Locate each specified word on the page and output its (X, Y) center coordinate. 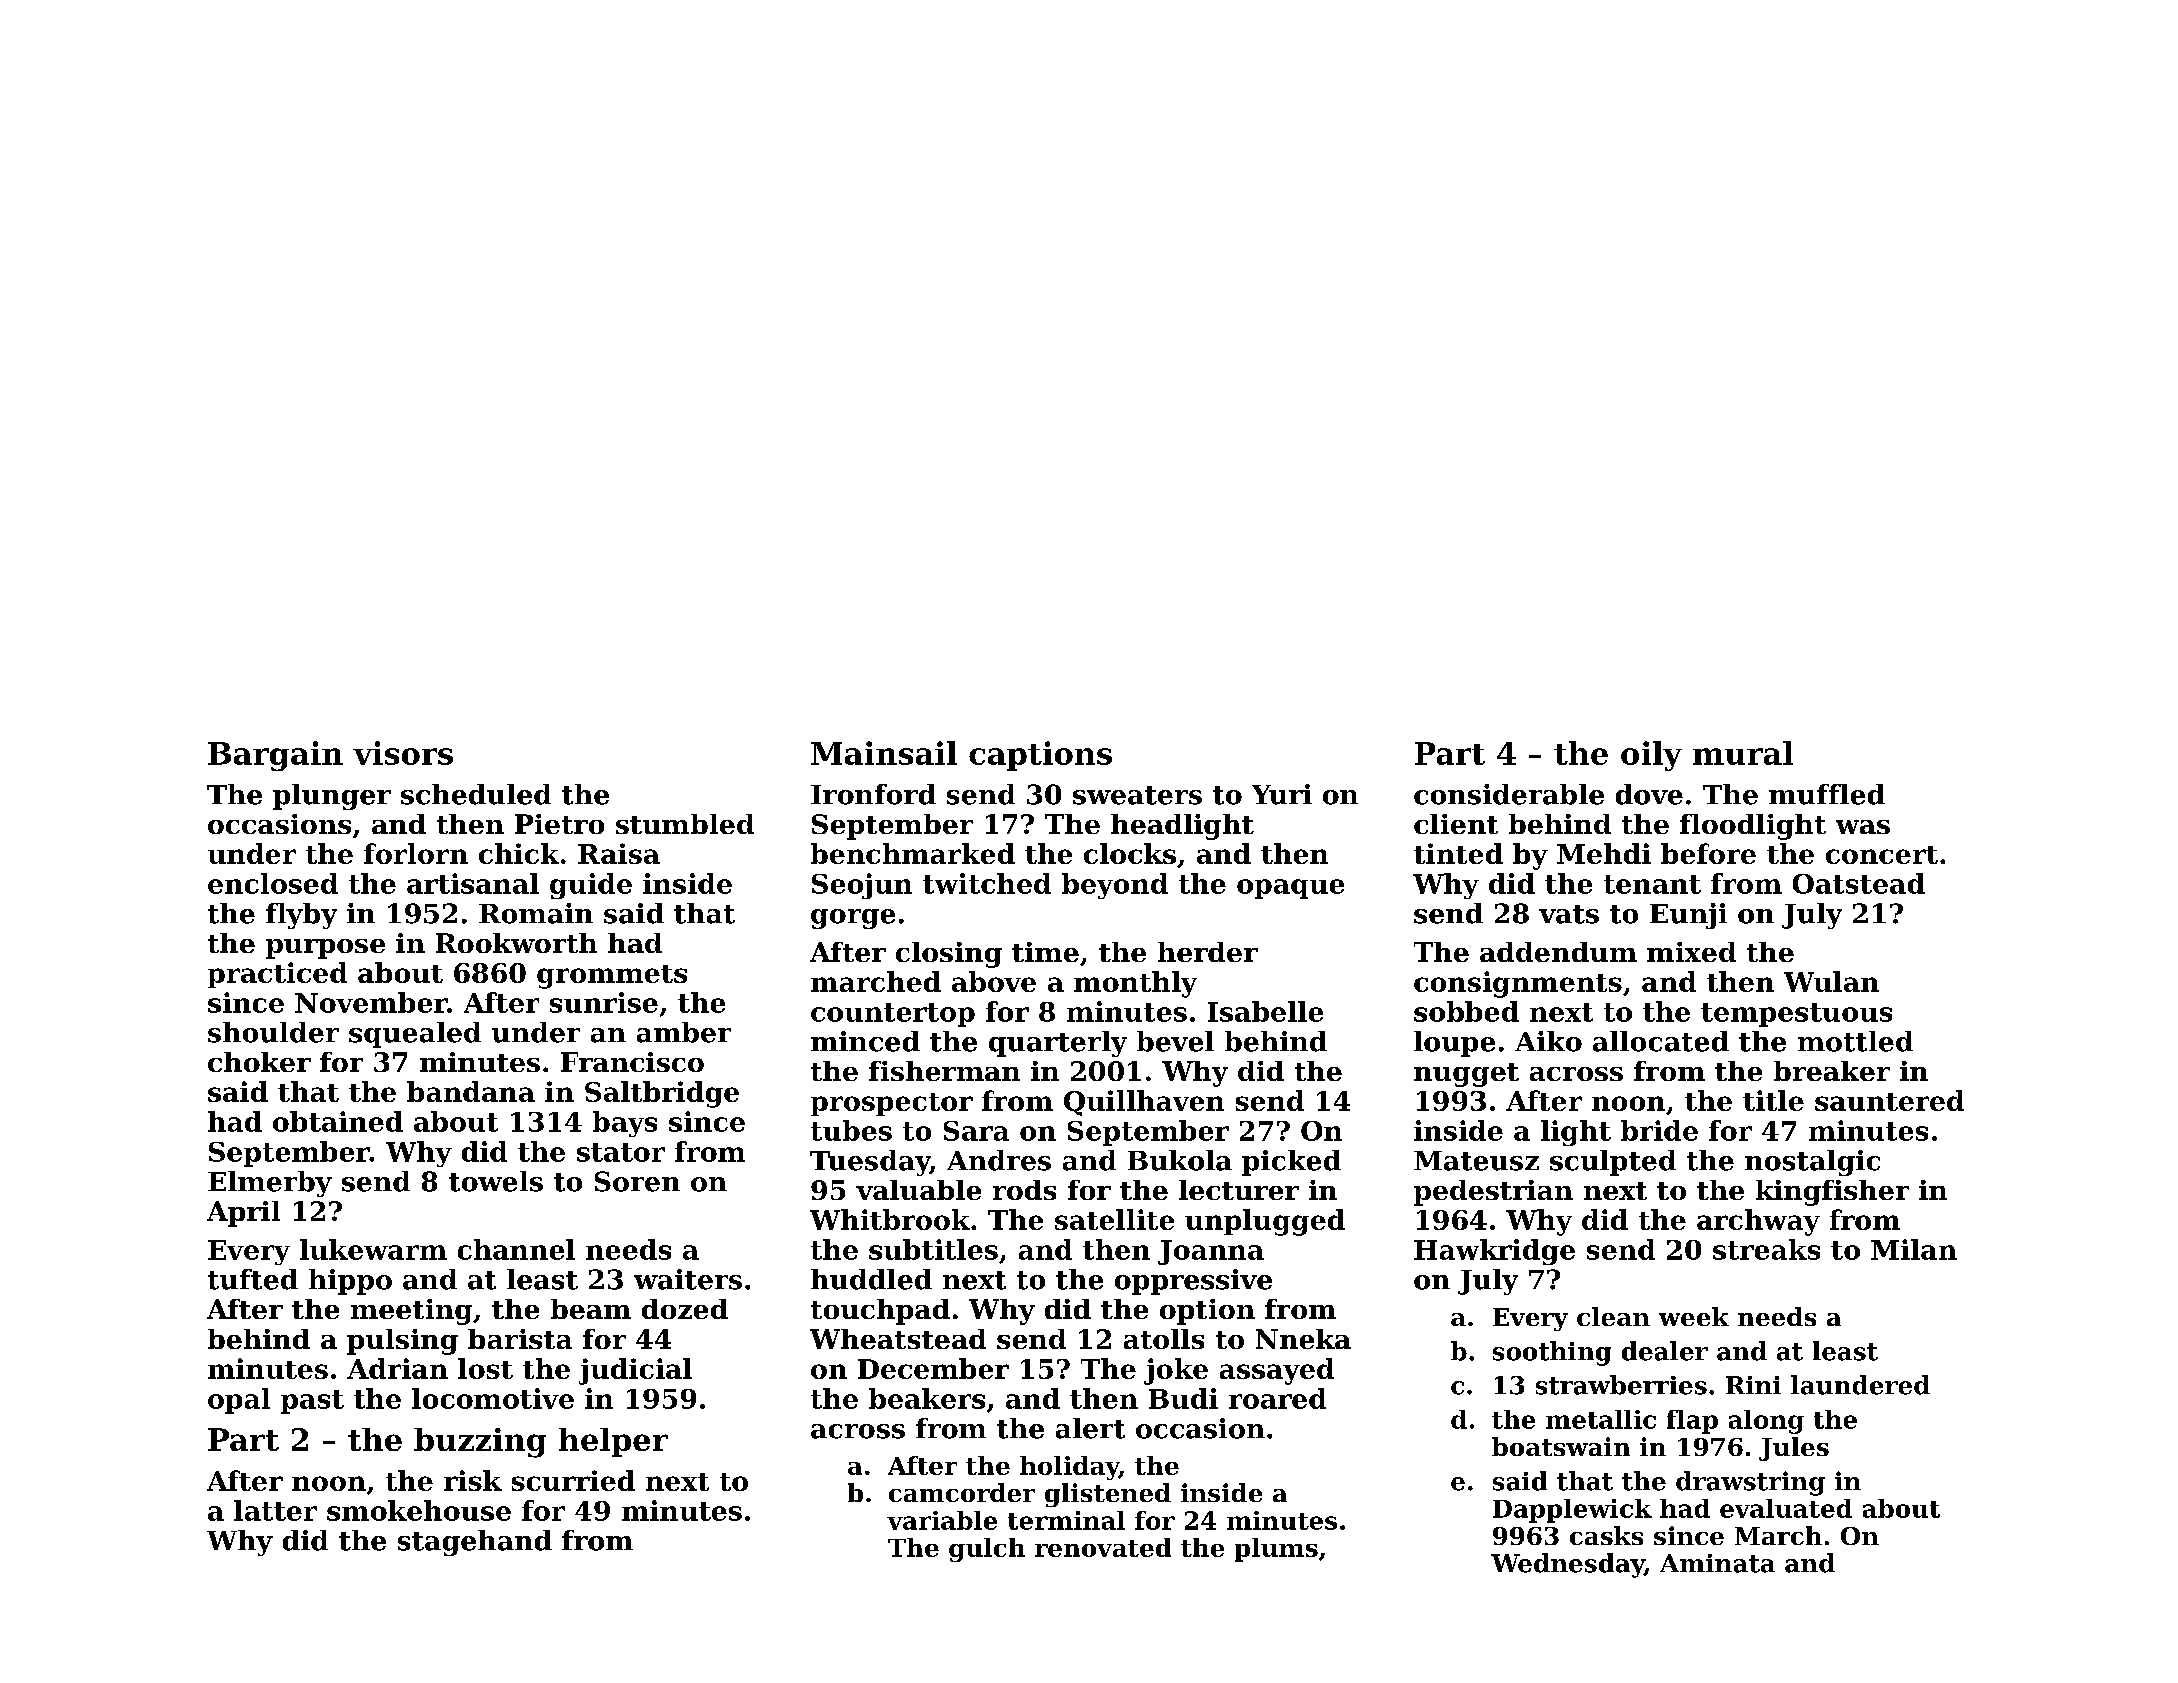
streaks (1766, 1249)
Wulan (1831, 981)
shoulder (273, 1032)
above (994, 981)
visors (403, 753)
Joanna (1211, 1252)
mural (1743, 753)
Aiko (1548, 1041)
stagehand (475, 1543)
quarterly (1058, 1044)
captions (1040, 756)
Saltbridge (662, 1094)
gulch (987, 1550)
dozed (685, 1309)
